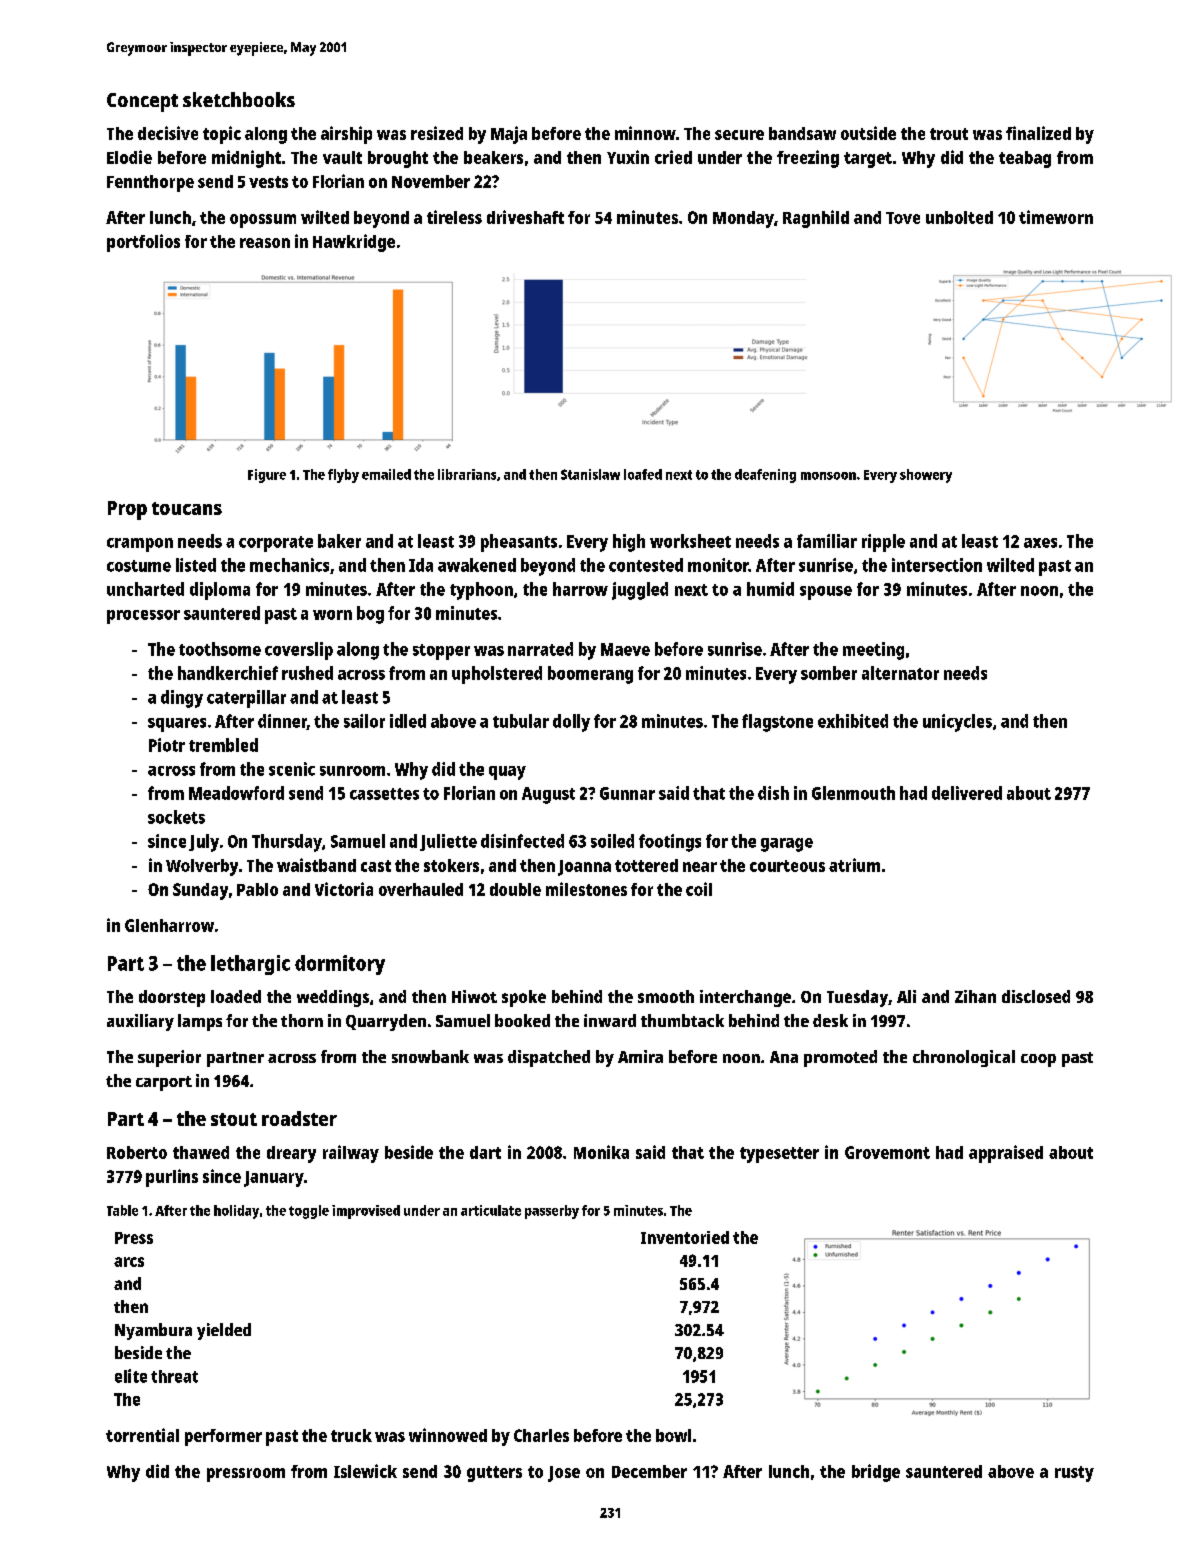  What do you see at coordinates (131, 1376) in the page?
I see `elite` at bounding box center [131, 1376].
